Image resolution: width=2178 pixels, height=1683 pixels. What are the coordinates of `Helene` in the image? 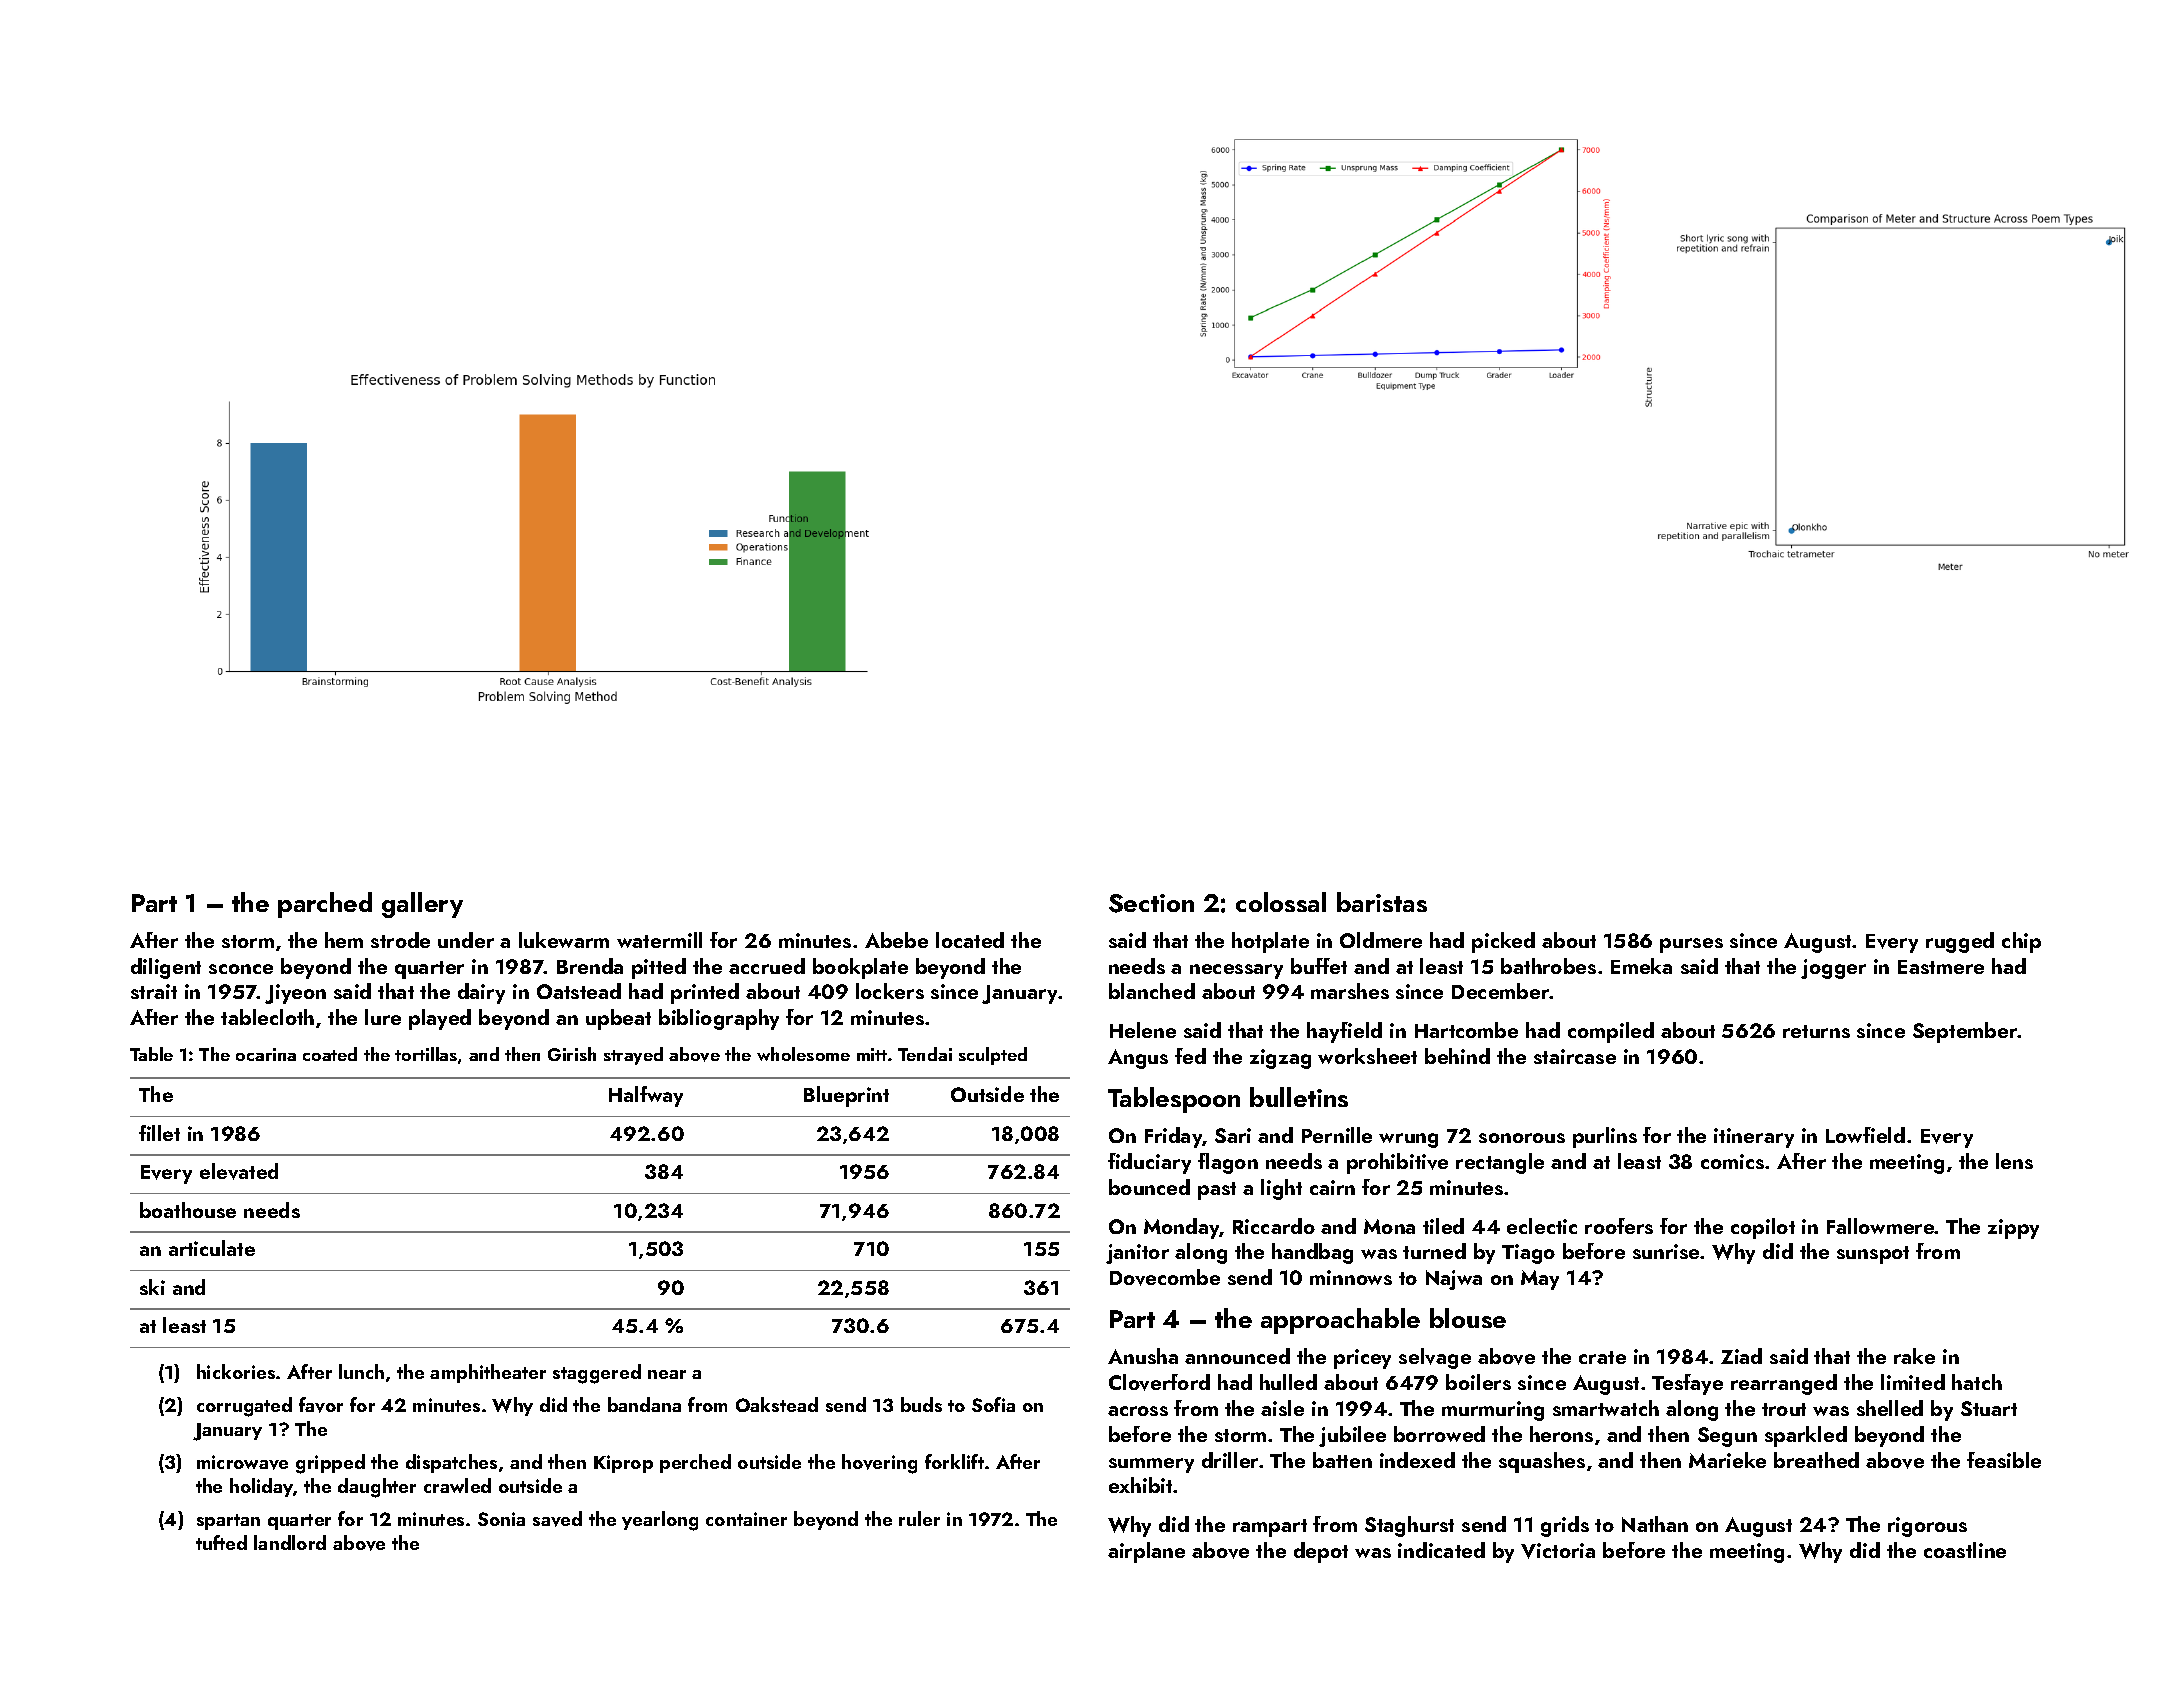 It's located at (1143, 1030).
